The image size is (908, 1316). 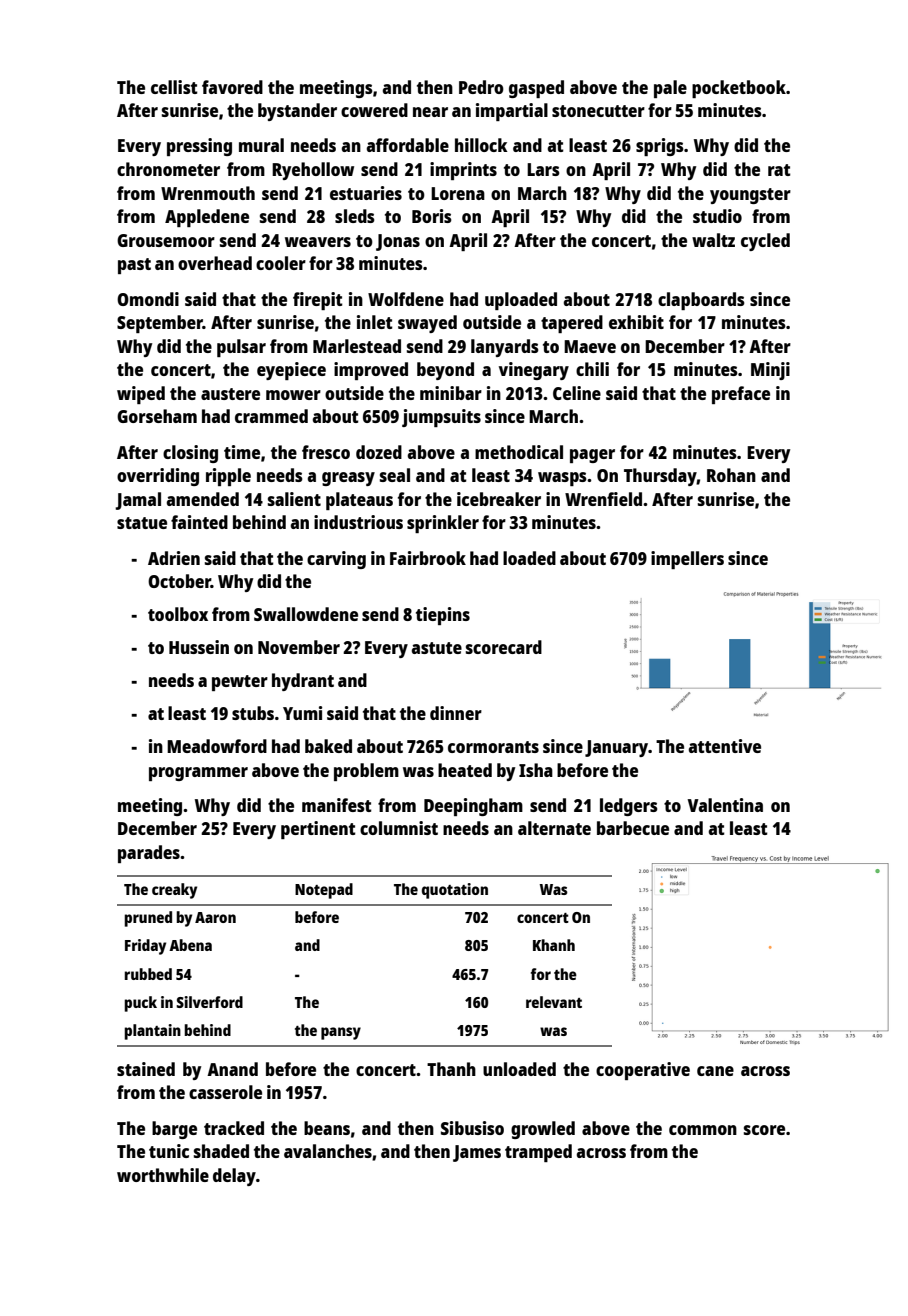 What do you see at coordinates (701, 301) in the screenshot?
I see `clapboards` at bounding box center [701, 301].
